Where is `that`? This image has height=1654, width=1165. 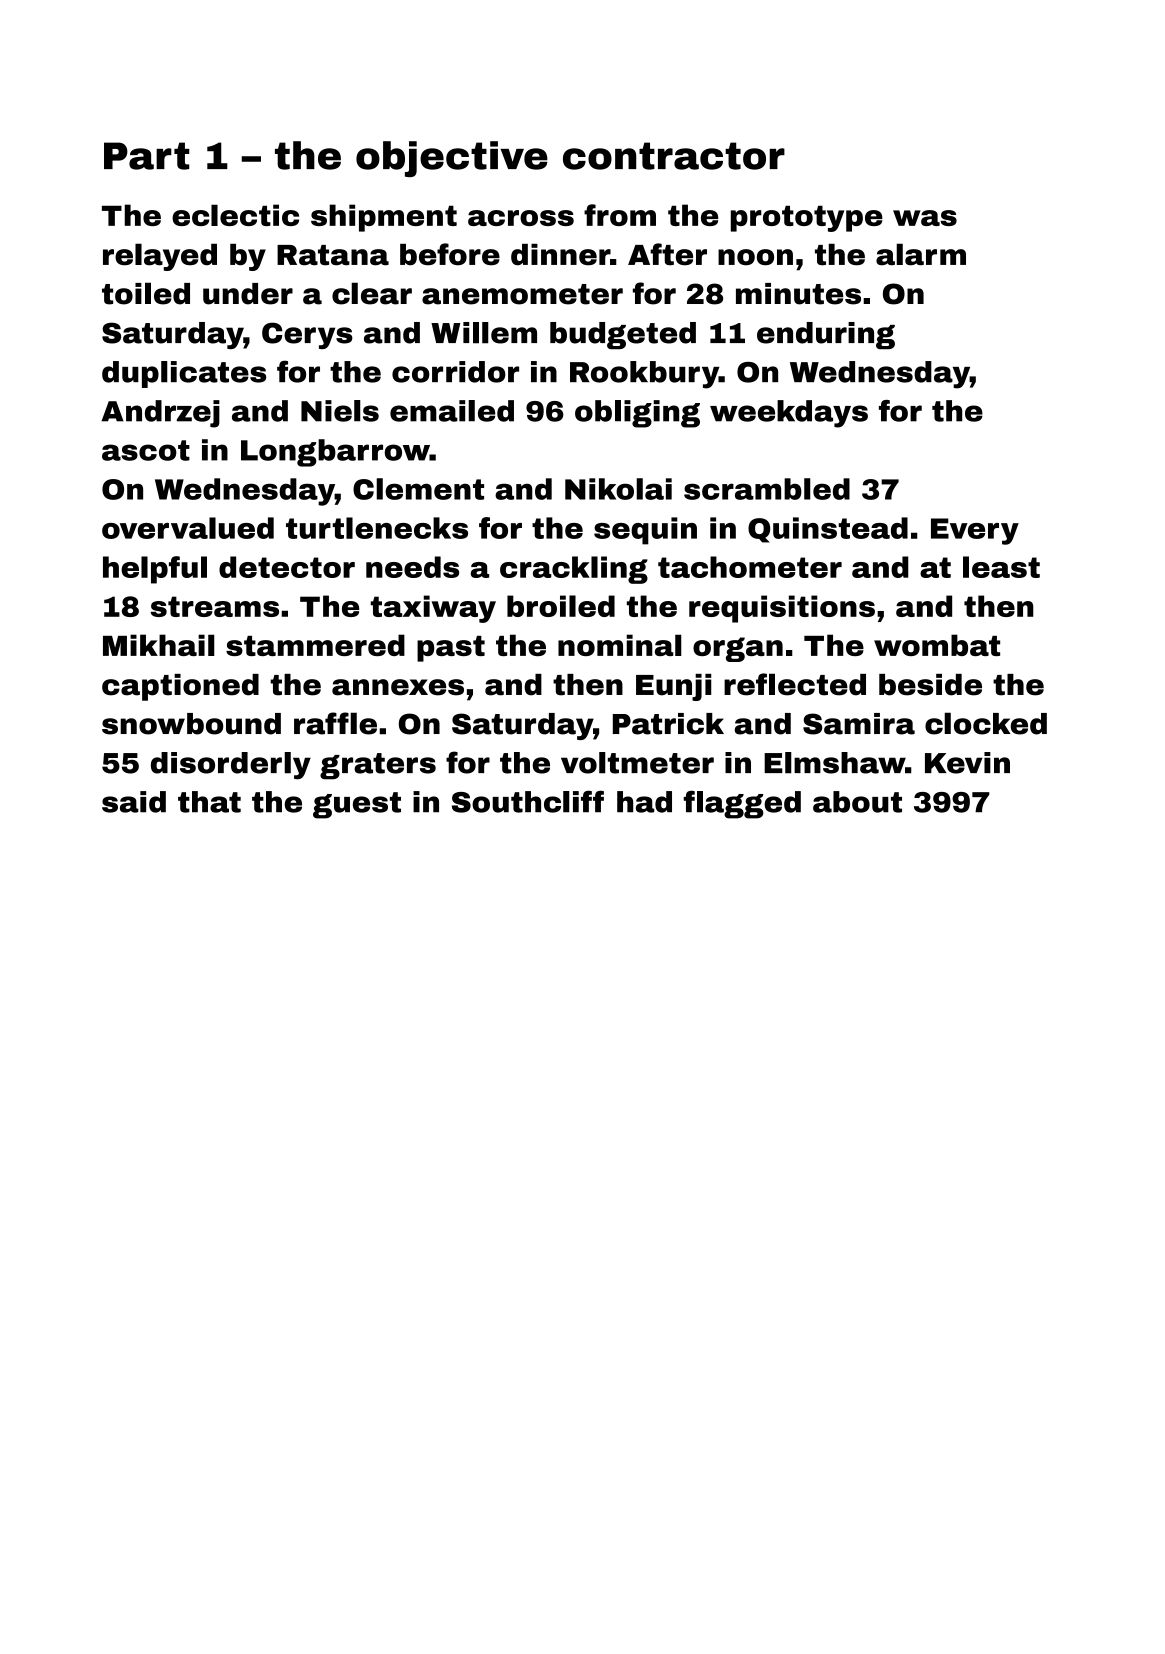
that is located at coordinates (209, 802).
